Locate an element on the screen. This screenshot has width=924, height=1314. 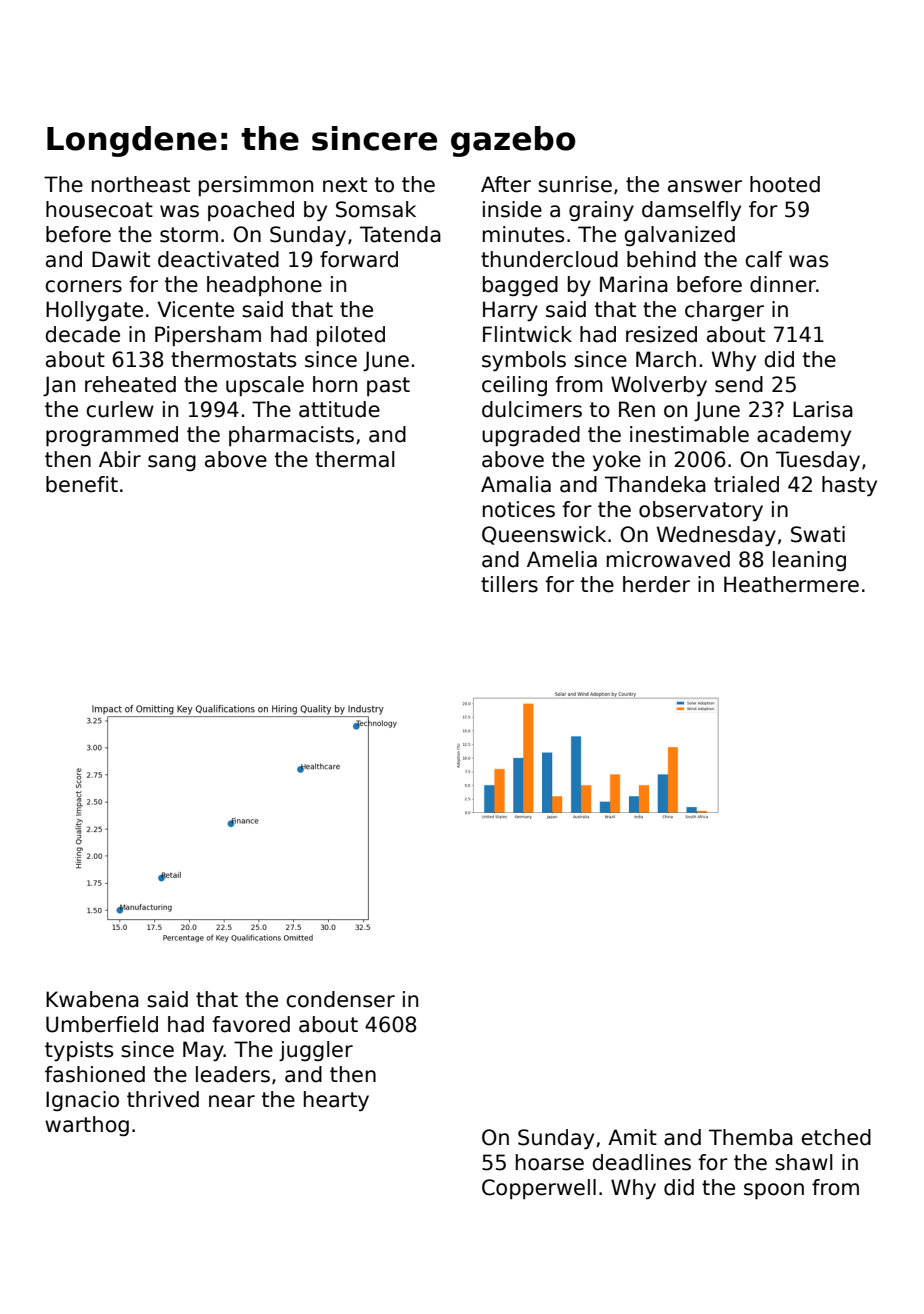
next is located at coordinates (345, 185).
